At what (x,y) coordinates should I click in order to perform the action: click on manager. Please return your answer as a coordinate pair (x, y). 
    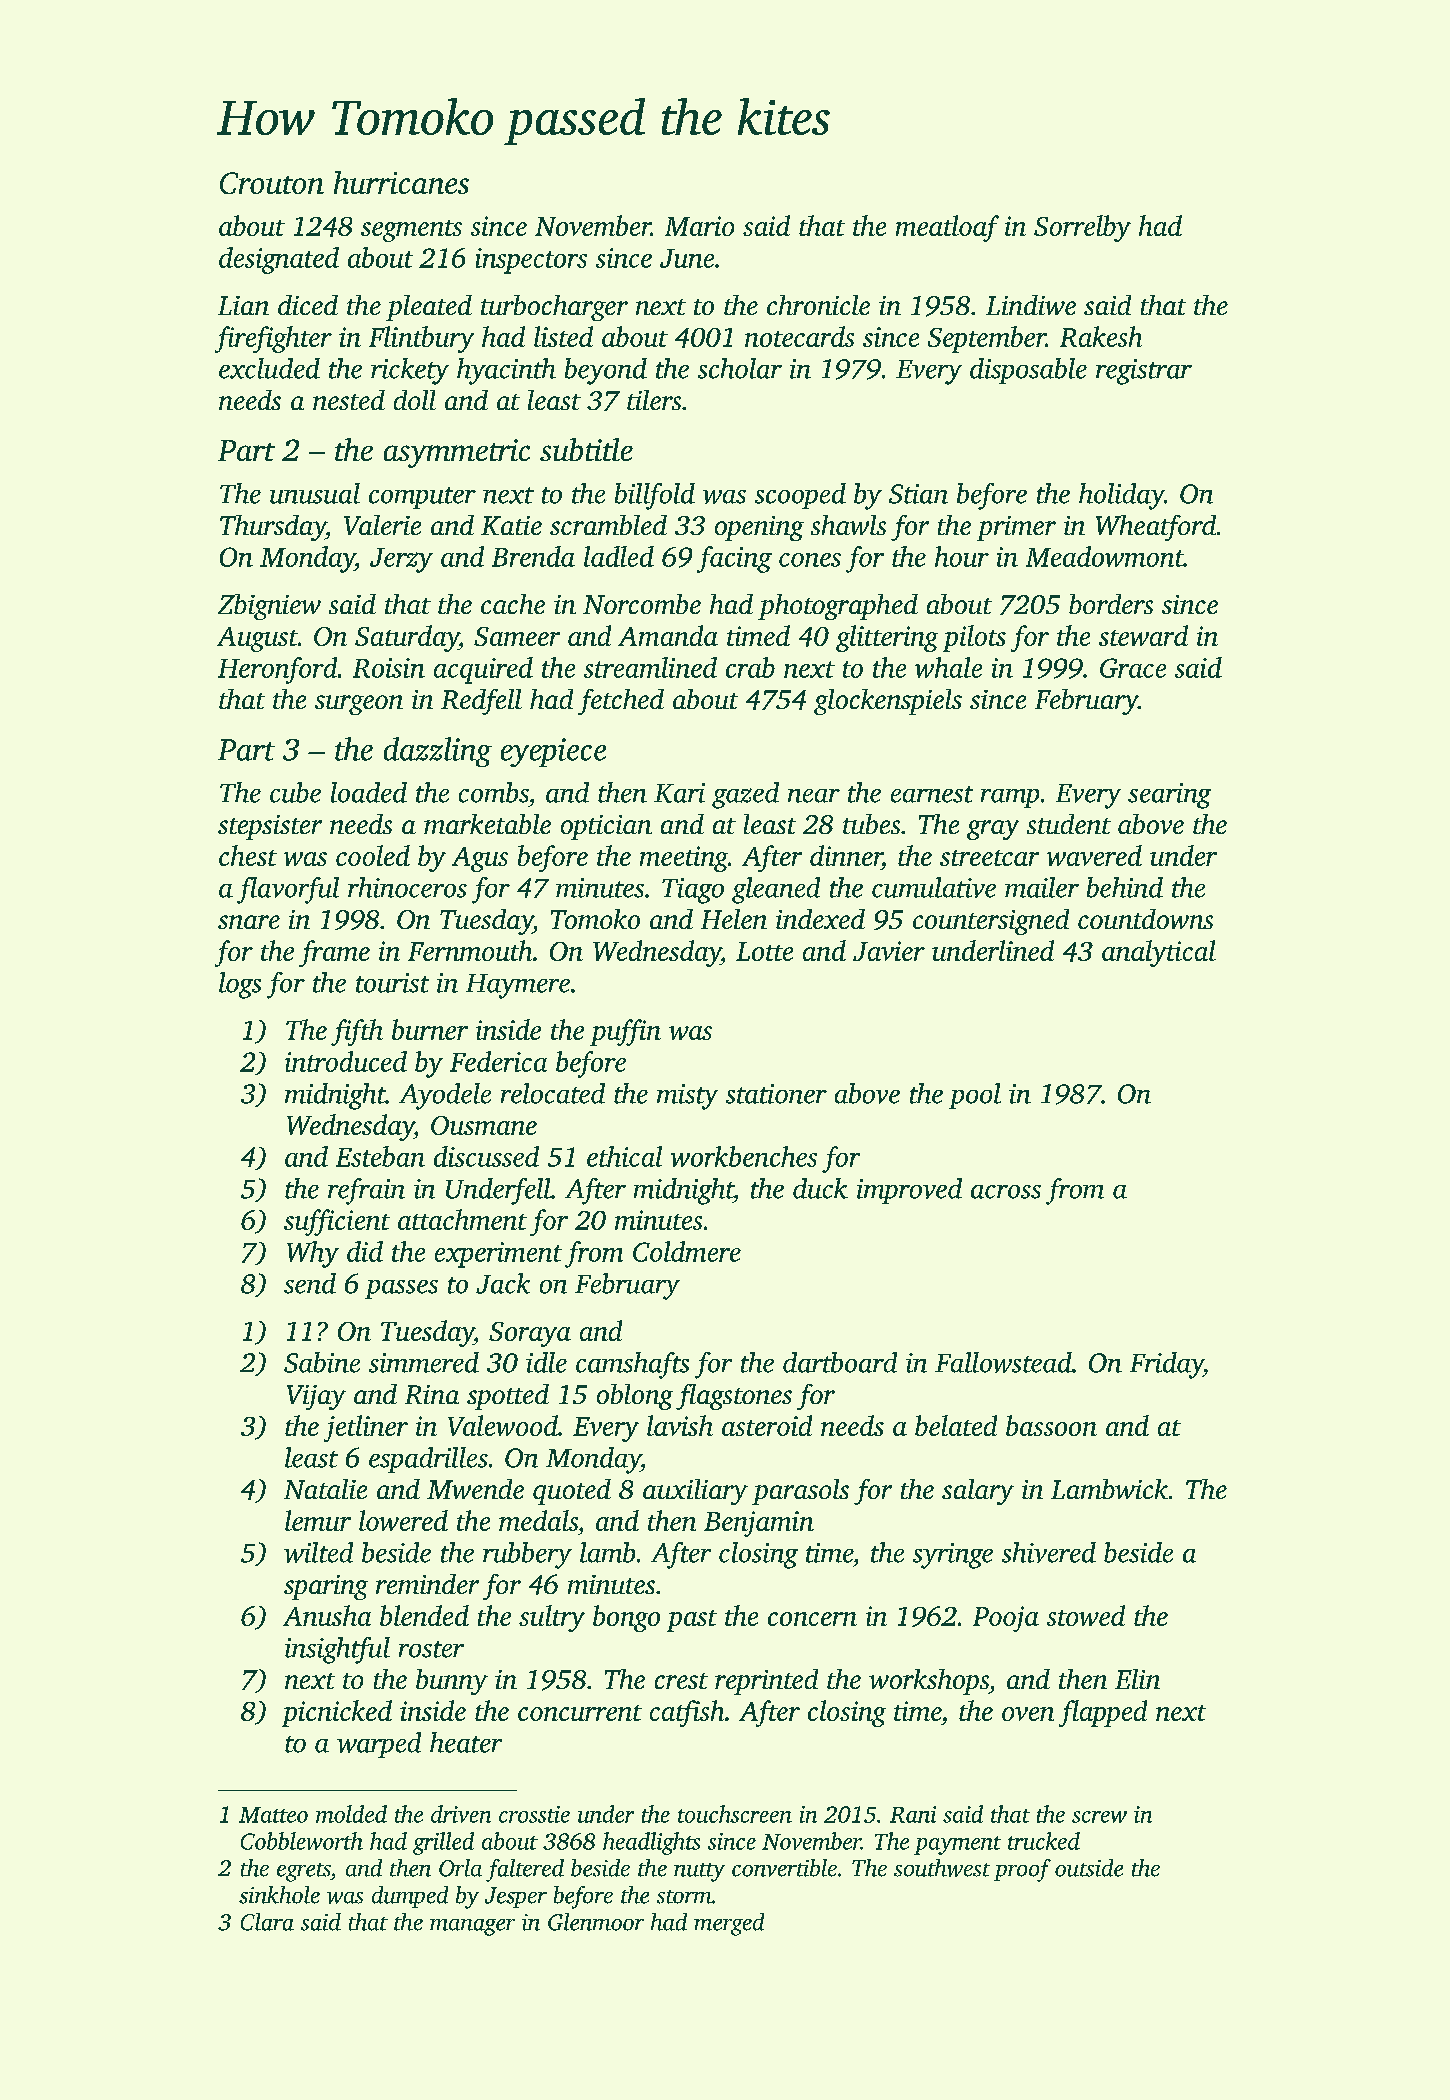
    Looking at the image, I should click on (472, 1927).
